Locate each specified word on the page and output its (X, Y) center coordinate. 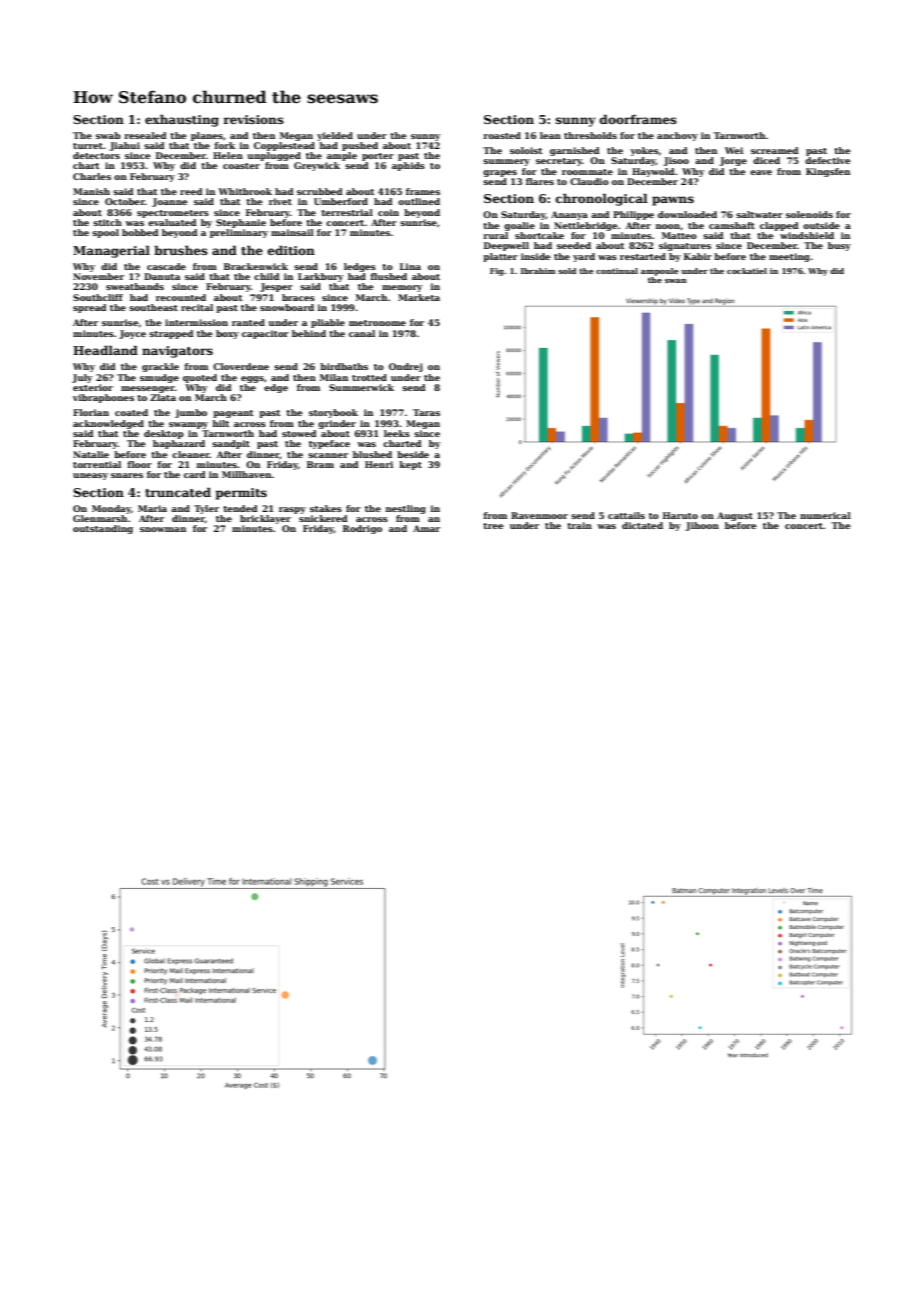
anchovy (677, 136)
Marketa (419, 297)
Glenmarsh (100, 518)
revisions (253, 119)
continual (617, 271)
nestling (406, 509)
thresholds (590, 135)
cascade (166, 266)
